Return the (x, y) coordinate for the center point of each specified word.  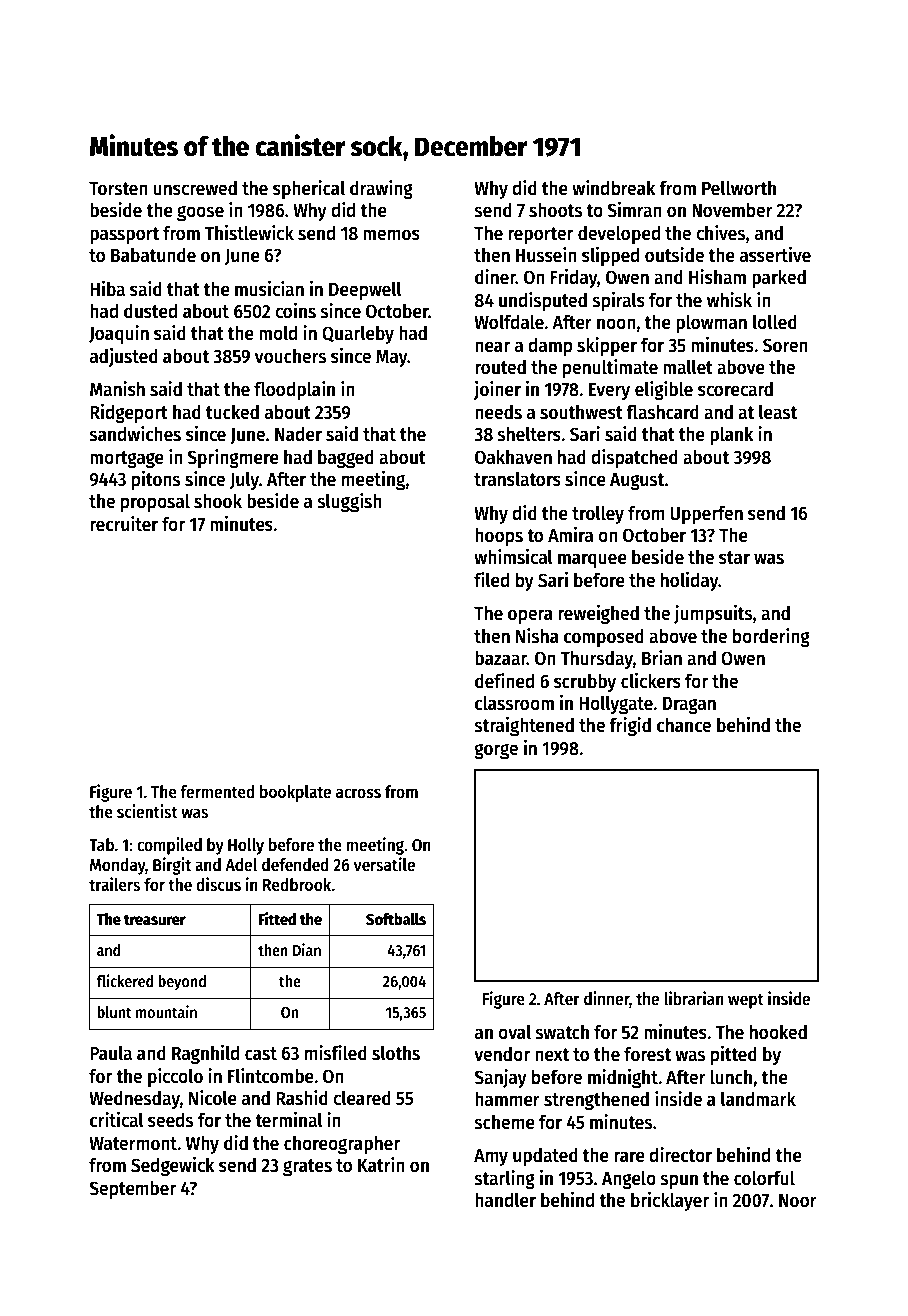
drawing (381, 189)
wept (746, 1001)
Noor (798, 1201)
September (132, 1189)
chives (720, 233)
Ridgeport (129, 413)
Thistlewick (249, 233)
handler (505, 1200)
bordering (771, 637)
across (358, 793)
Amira (570, 535)
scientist (147, 811)
